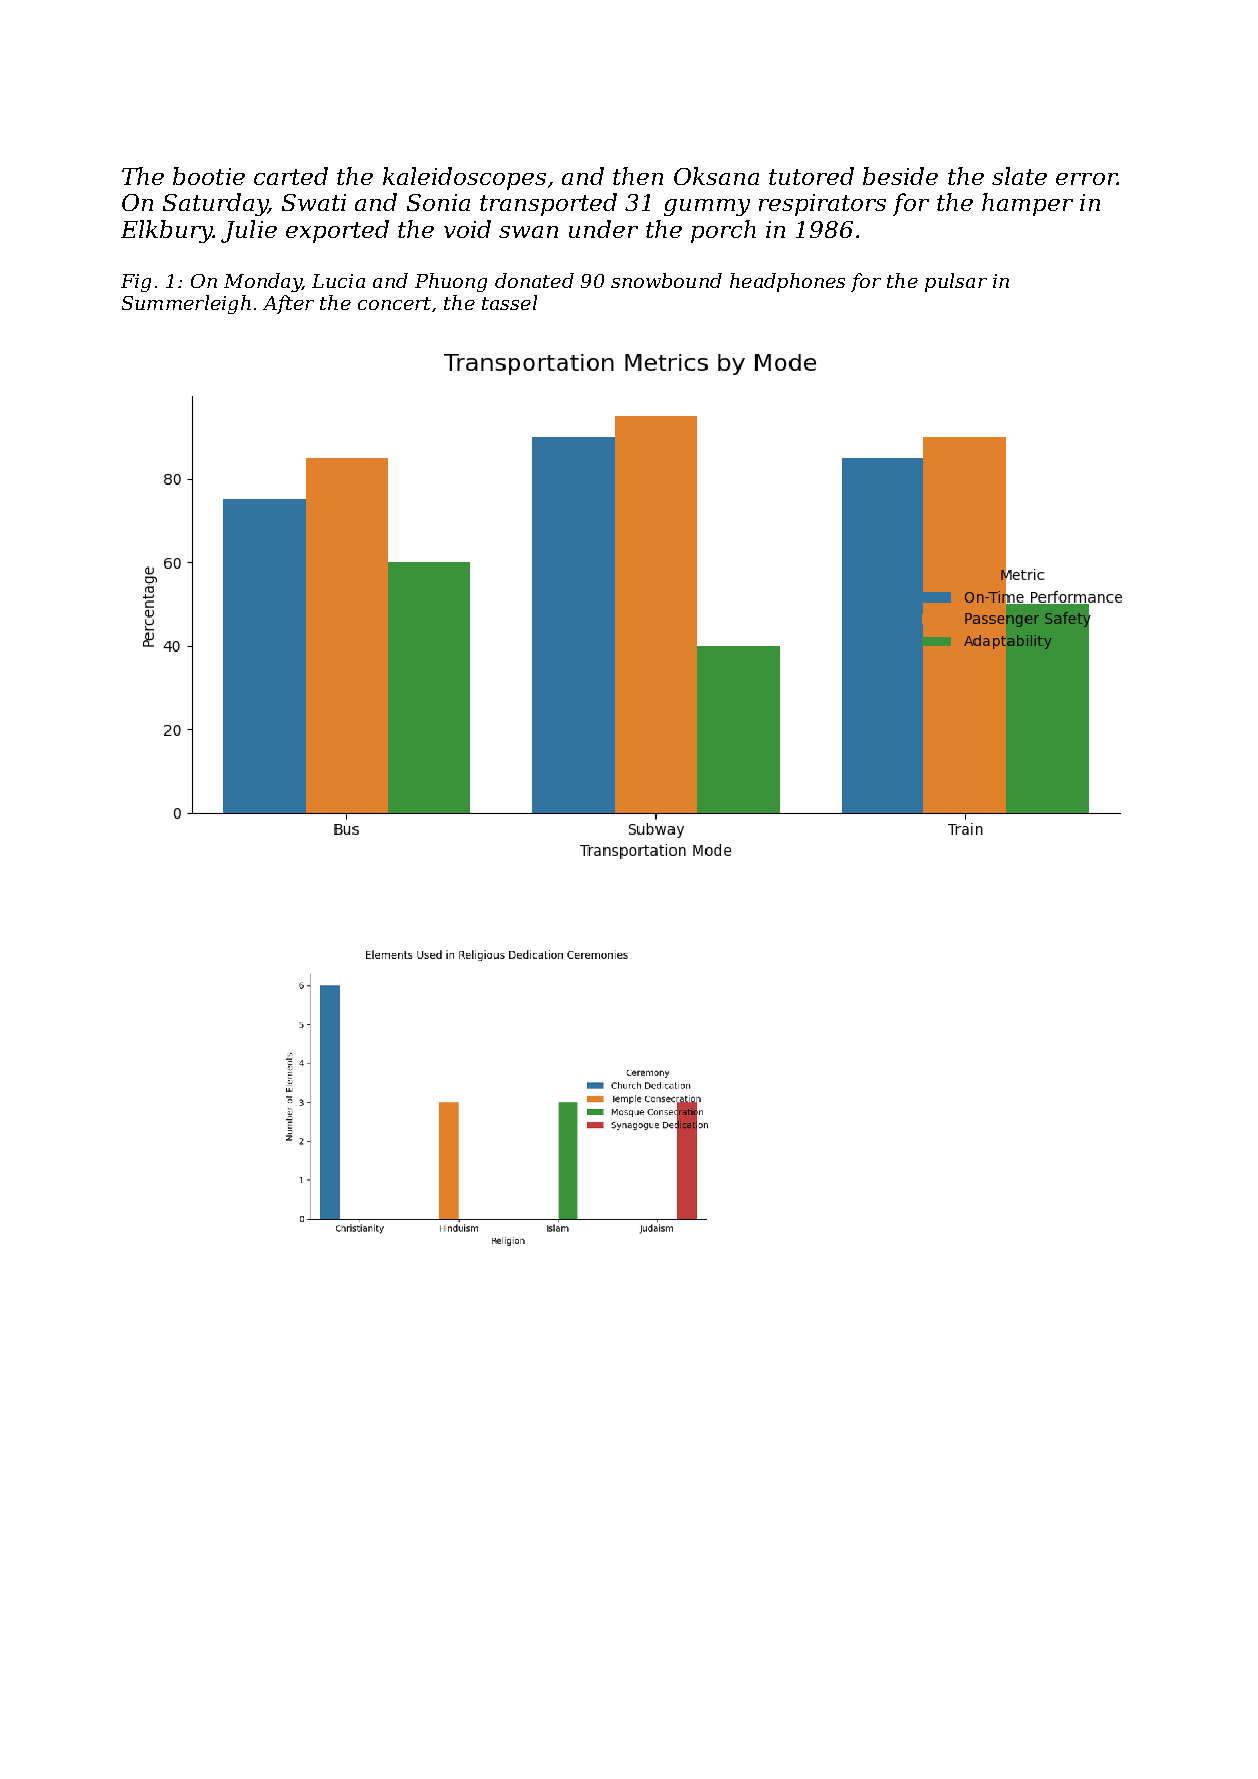 This document has height=1779, width=1258. I want to click on Elkbury, so click(167, 231).
